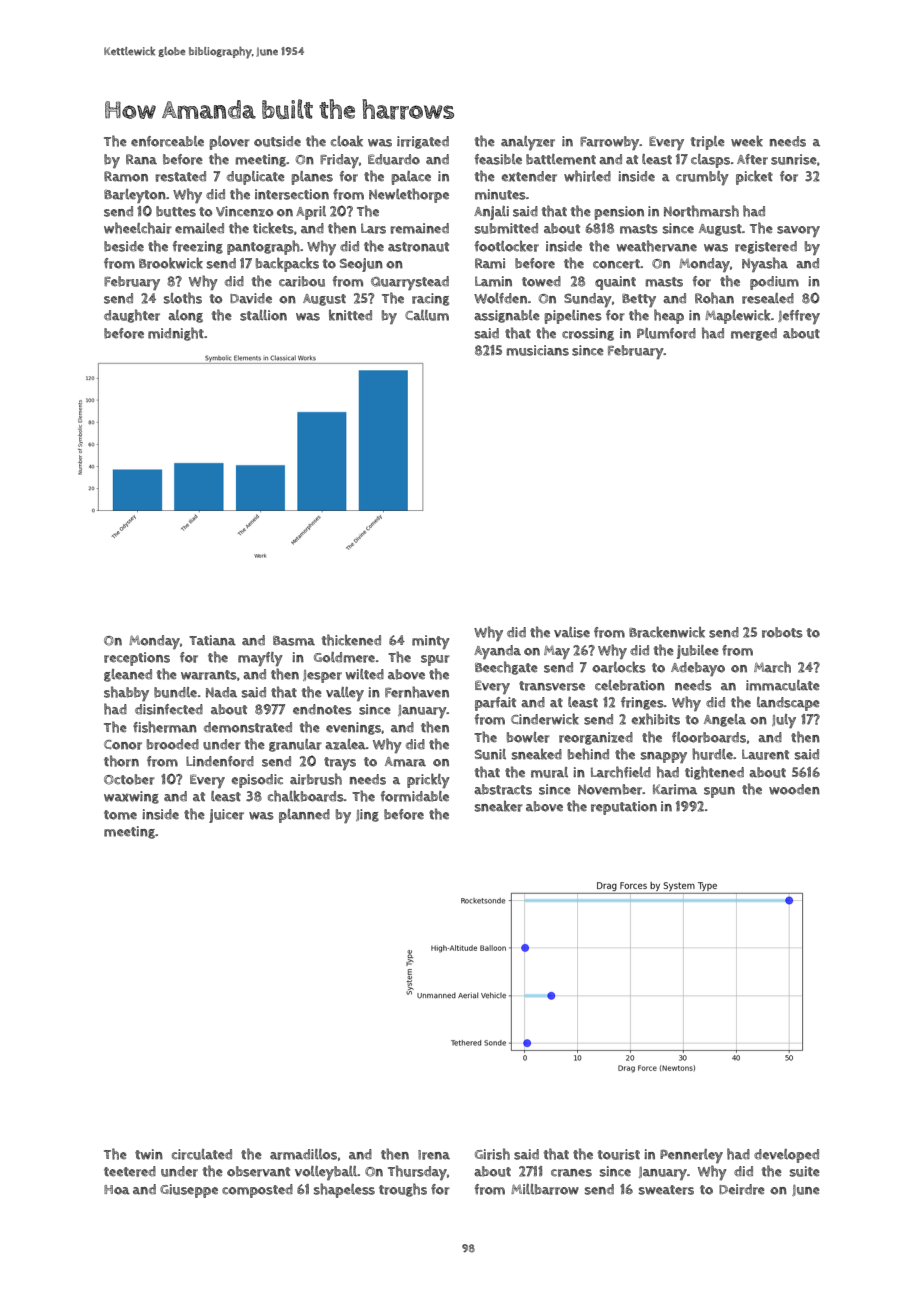 The image size is (924, 1308). What do you see at coordinates (766, 247) in the image?
I see `registered` at bounding box center [766, 247].
